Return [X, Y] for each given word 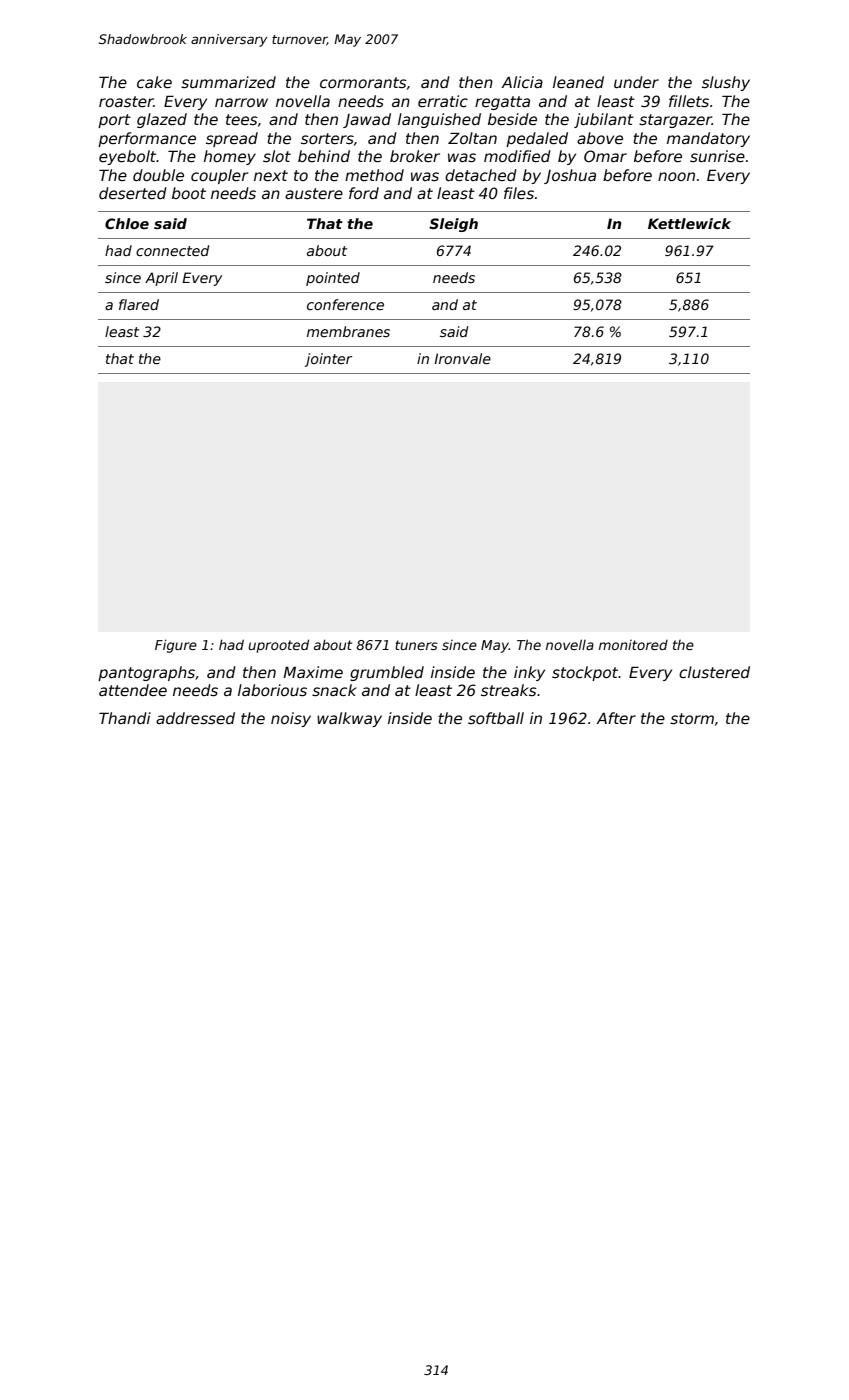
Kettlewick [689, 223]
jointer [328, 360]
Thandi [125, 718]
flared [139, 304]
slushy [726, 83]
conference [345, 304]
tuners [416, 645]
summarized [228, 82]
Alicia [522, 82]
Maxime [313, 672]
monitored [633, 645]
